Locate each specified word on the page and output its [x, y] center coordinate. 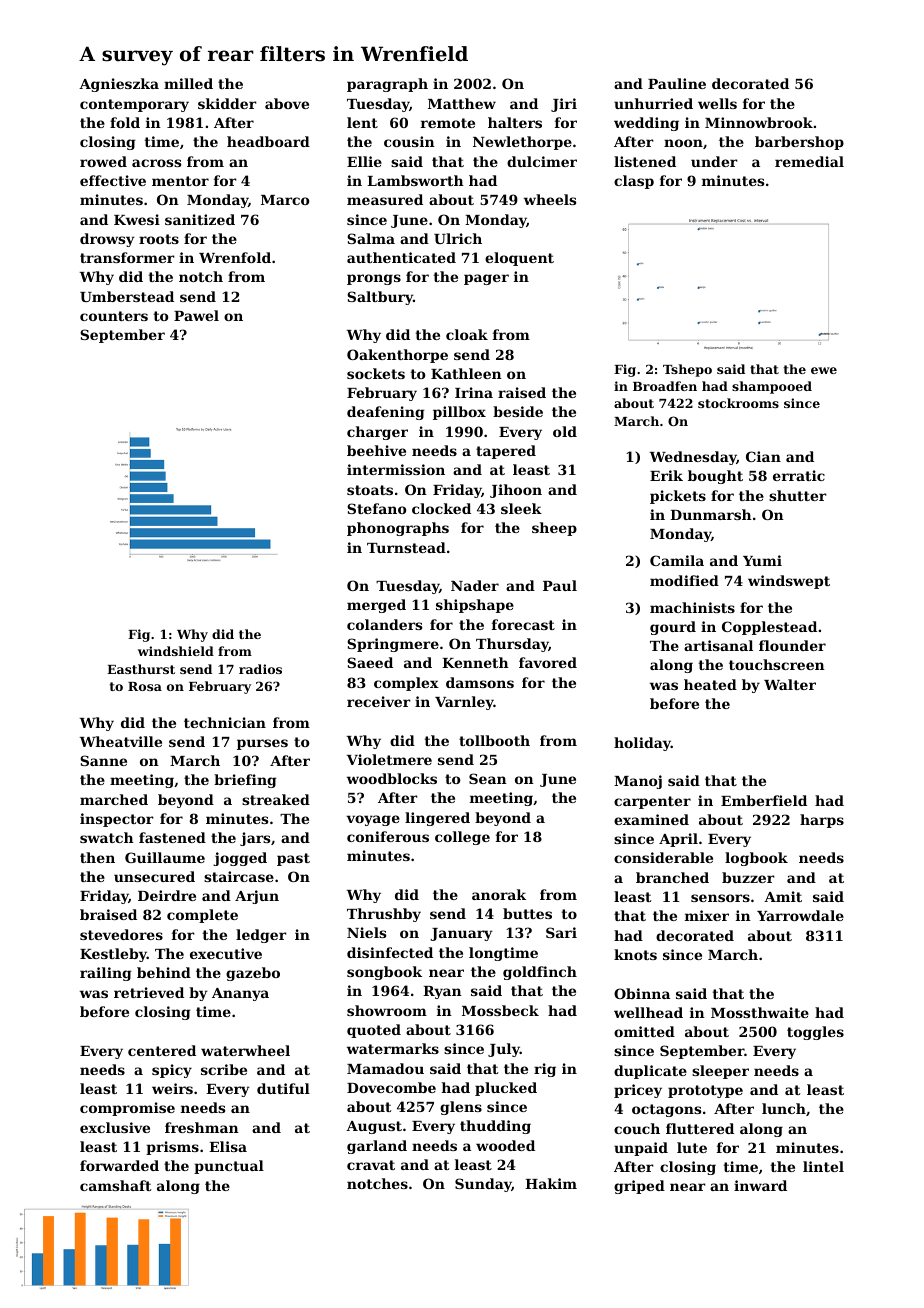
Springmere [393, 645]
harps [822, 821]
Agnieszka [119, 85]
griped [639, 1187]
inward [760, 1185]
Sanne [103, 760]
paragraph [387, 85]
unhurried [653, 103]
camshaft [115, 1185]
